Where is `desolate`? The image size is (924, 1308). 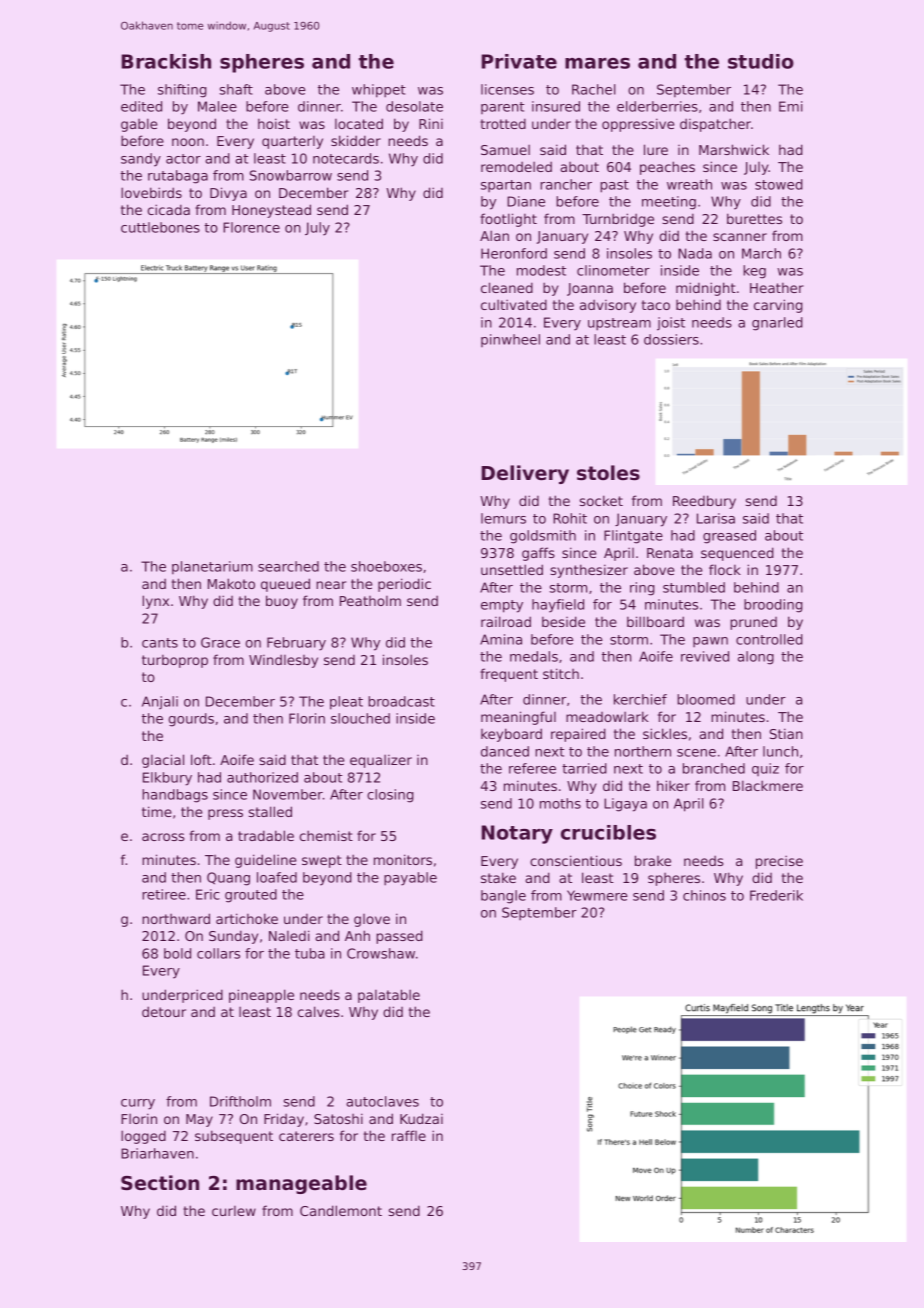 desolate is located at coordinates (414, 106).
